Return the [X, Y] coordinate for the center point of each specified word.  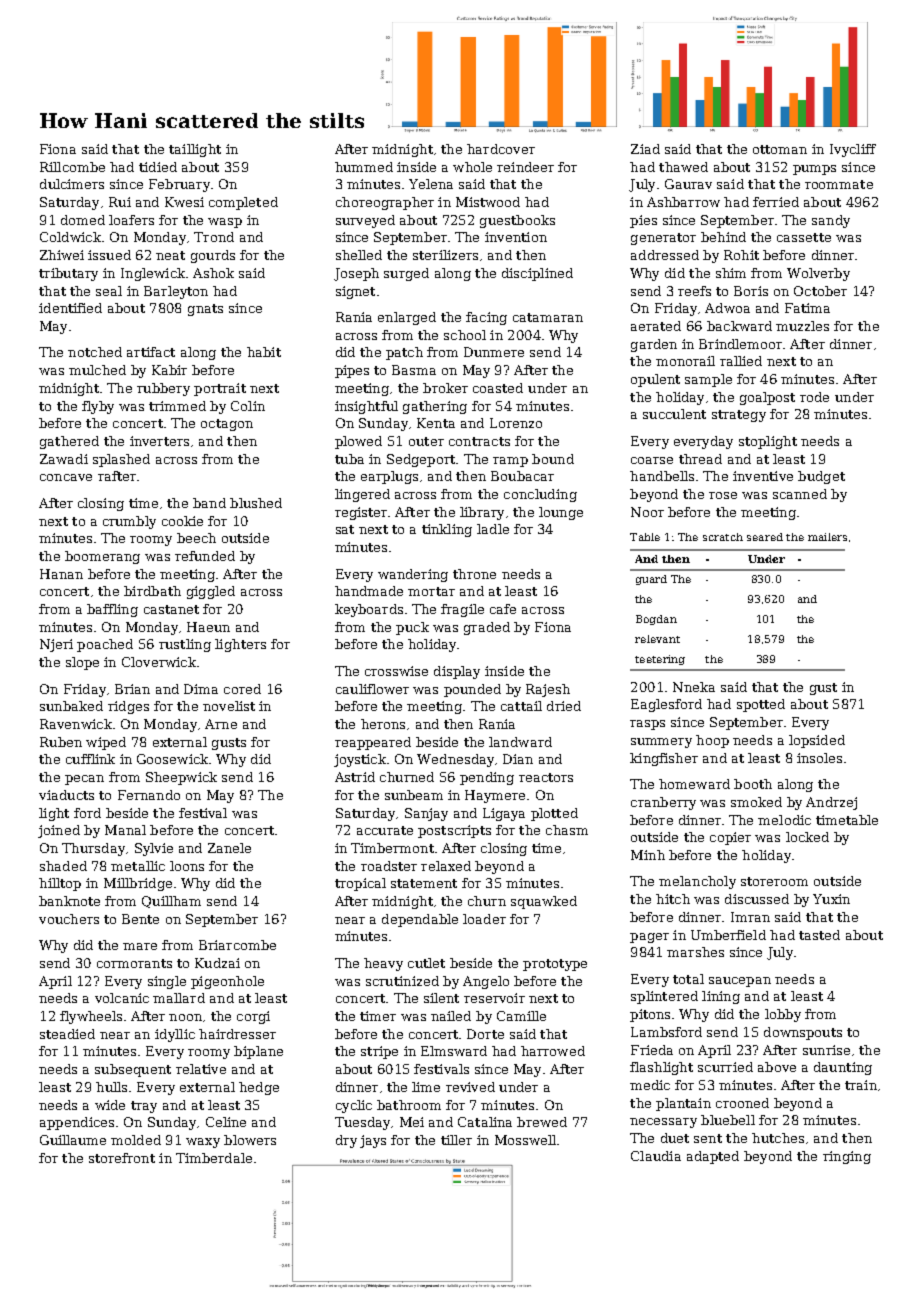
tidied [158, 167]
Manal [125, 830]
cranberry [663, 803]
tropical [360, 884]
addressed [665, 255]
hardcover [501, 149]
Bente [140, 919]
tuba [349, 459]
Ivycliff [853, 150]
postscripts [454, 831]
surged [406, 274]
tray [144, 1107]
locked [807, 837]
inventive [763, 476]
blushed [256, 503]
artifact [151, 352]
